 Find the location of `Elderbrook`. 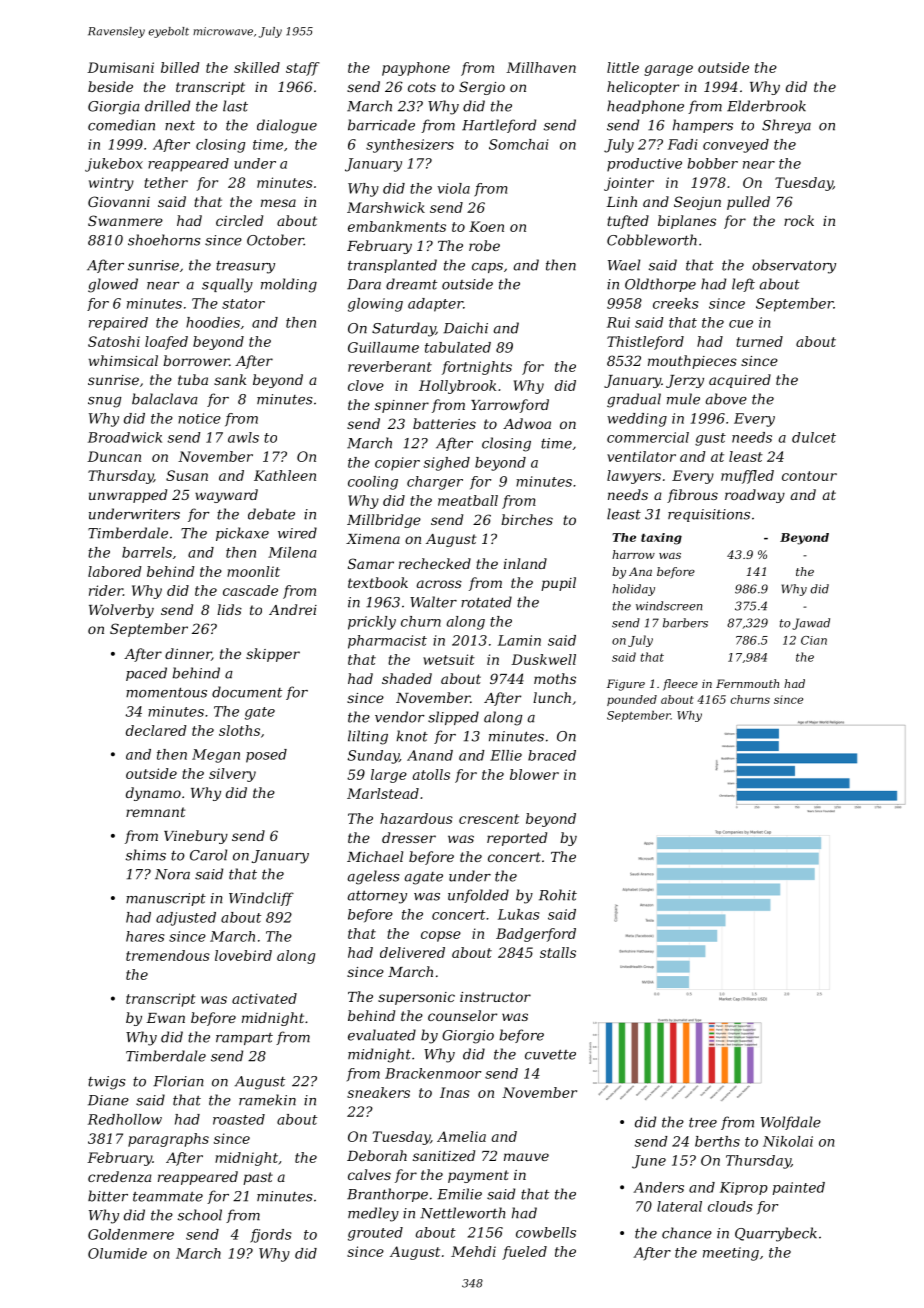

Elderbrook is located at coordinates (766, 106).
